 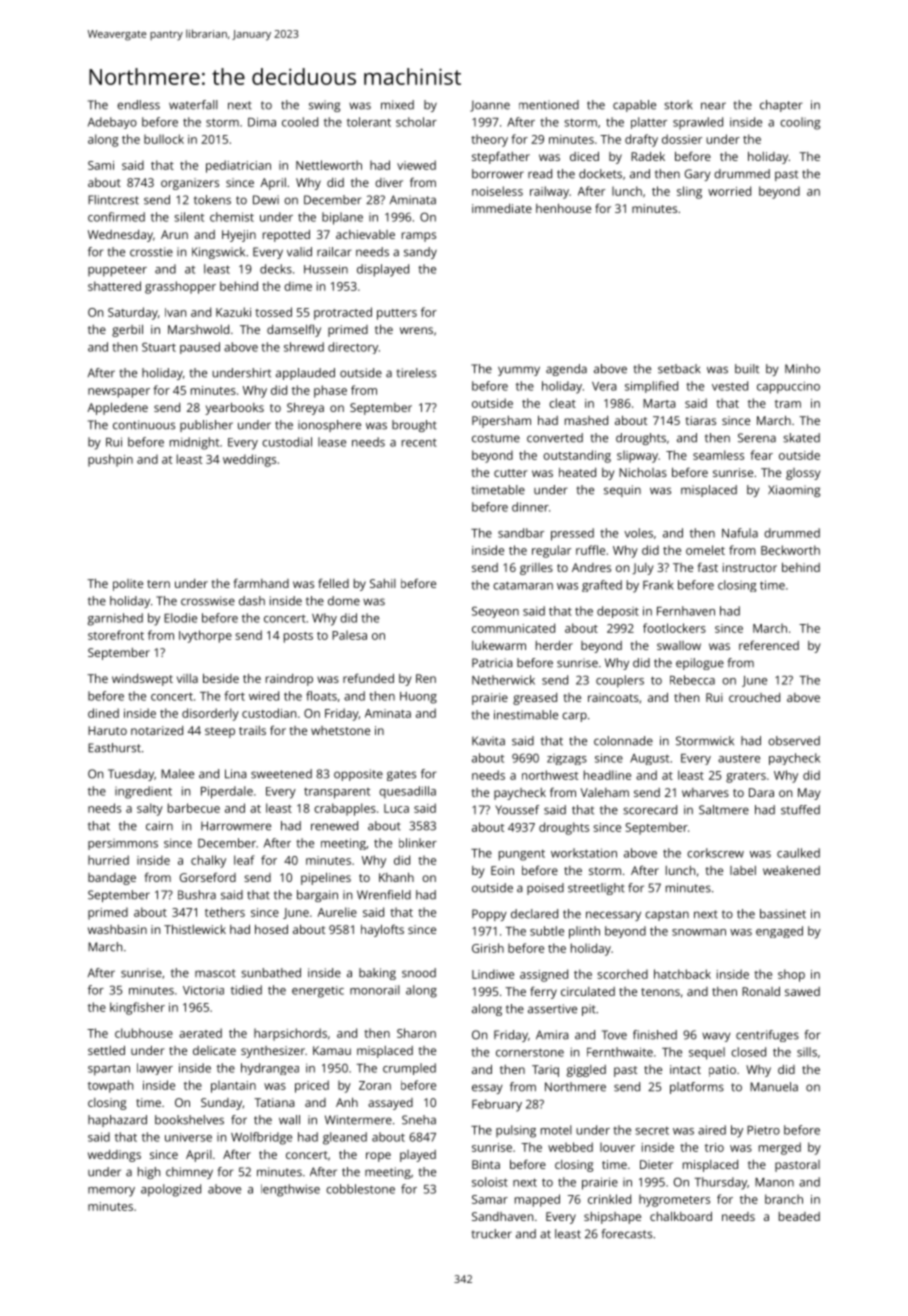 What do you see at coordinates (353, 348) in the image?
I see `directory` at bounding box center [353, 348].
